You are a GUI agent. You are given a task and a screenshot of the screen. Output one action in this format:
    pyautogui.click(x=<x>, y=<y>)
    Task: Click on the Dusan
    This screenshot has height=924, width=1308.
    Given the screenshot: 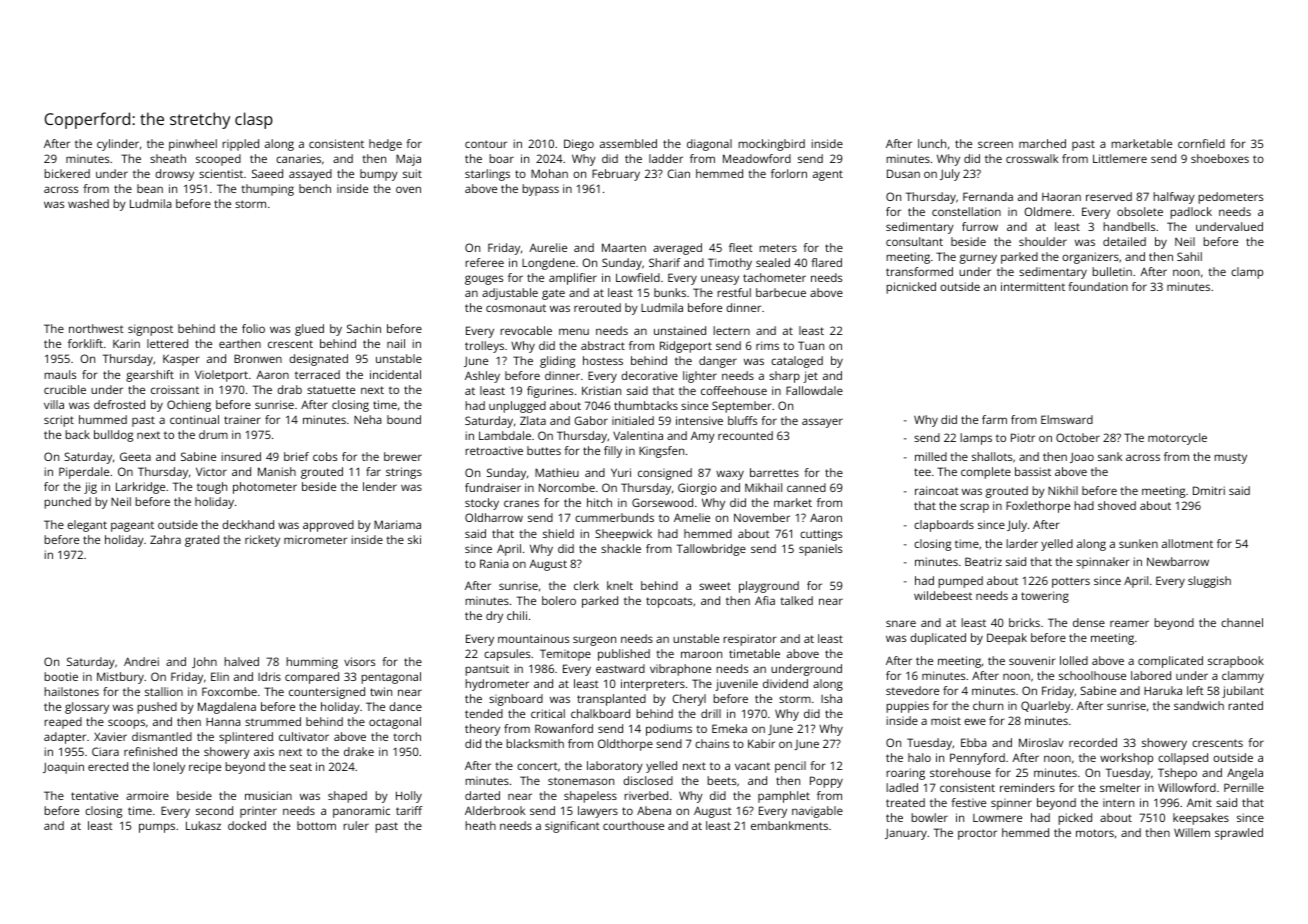 What is the action you would take?
    pyautogui.click(x=903, y=173)
